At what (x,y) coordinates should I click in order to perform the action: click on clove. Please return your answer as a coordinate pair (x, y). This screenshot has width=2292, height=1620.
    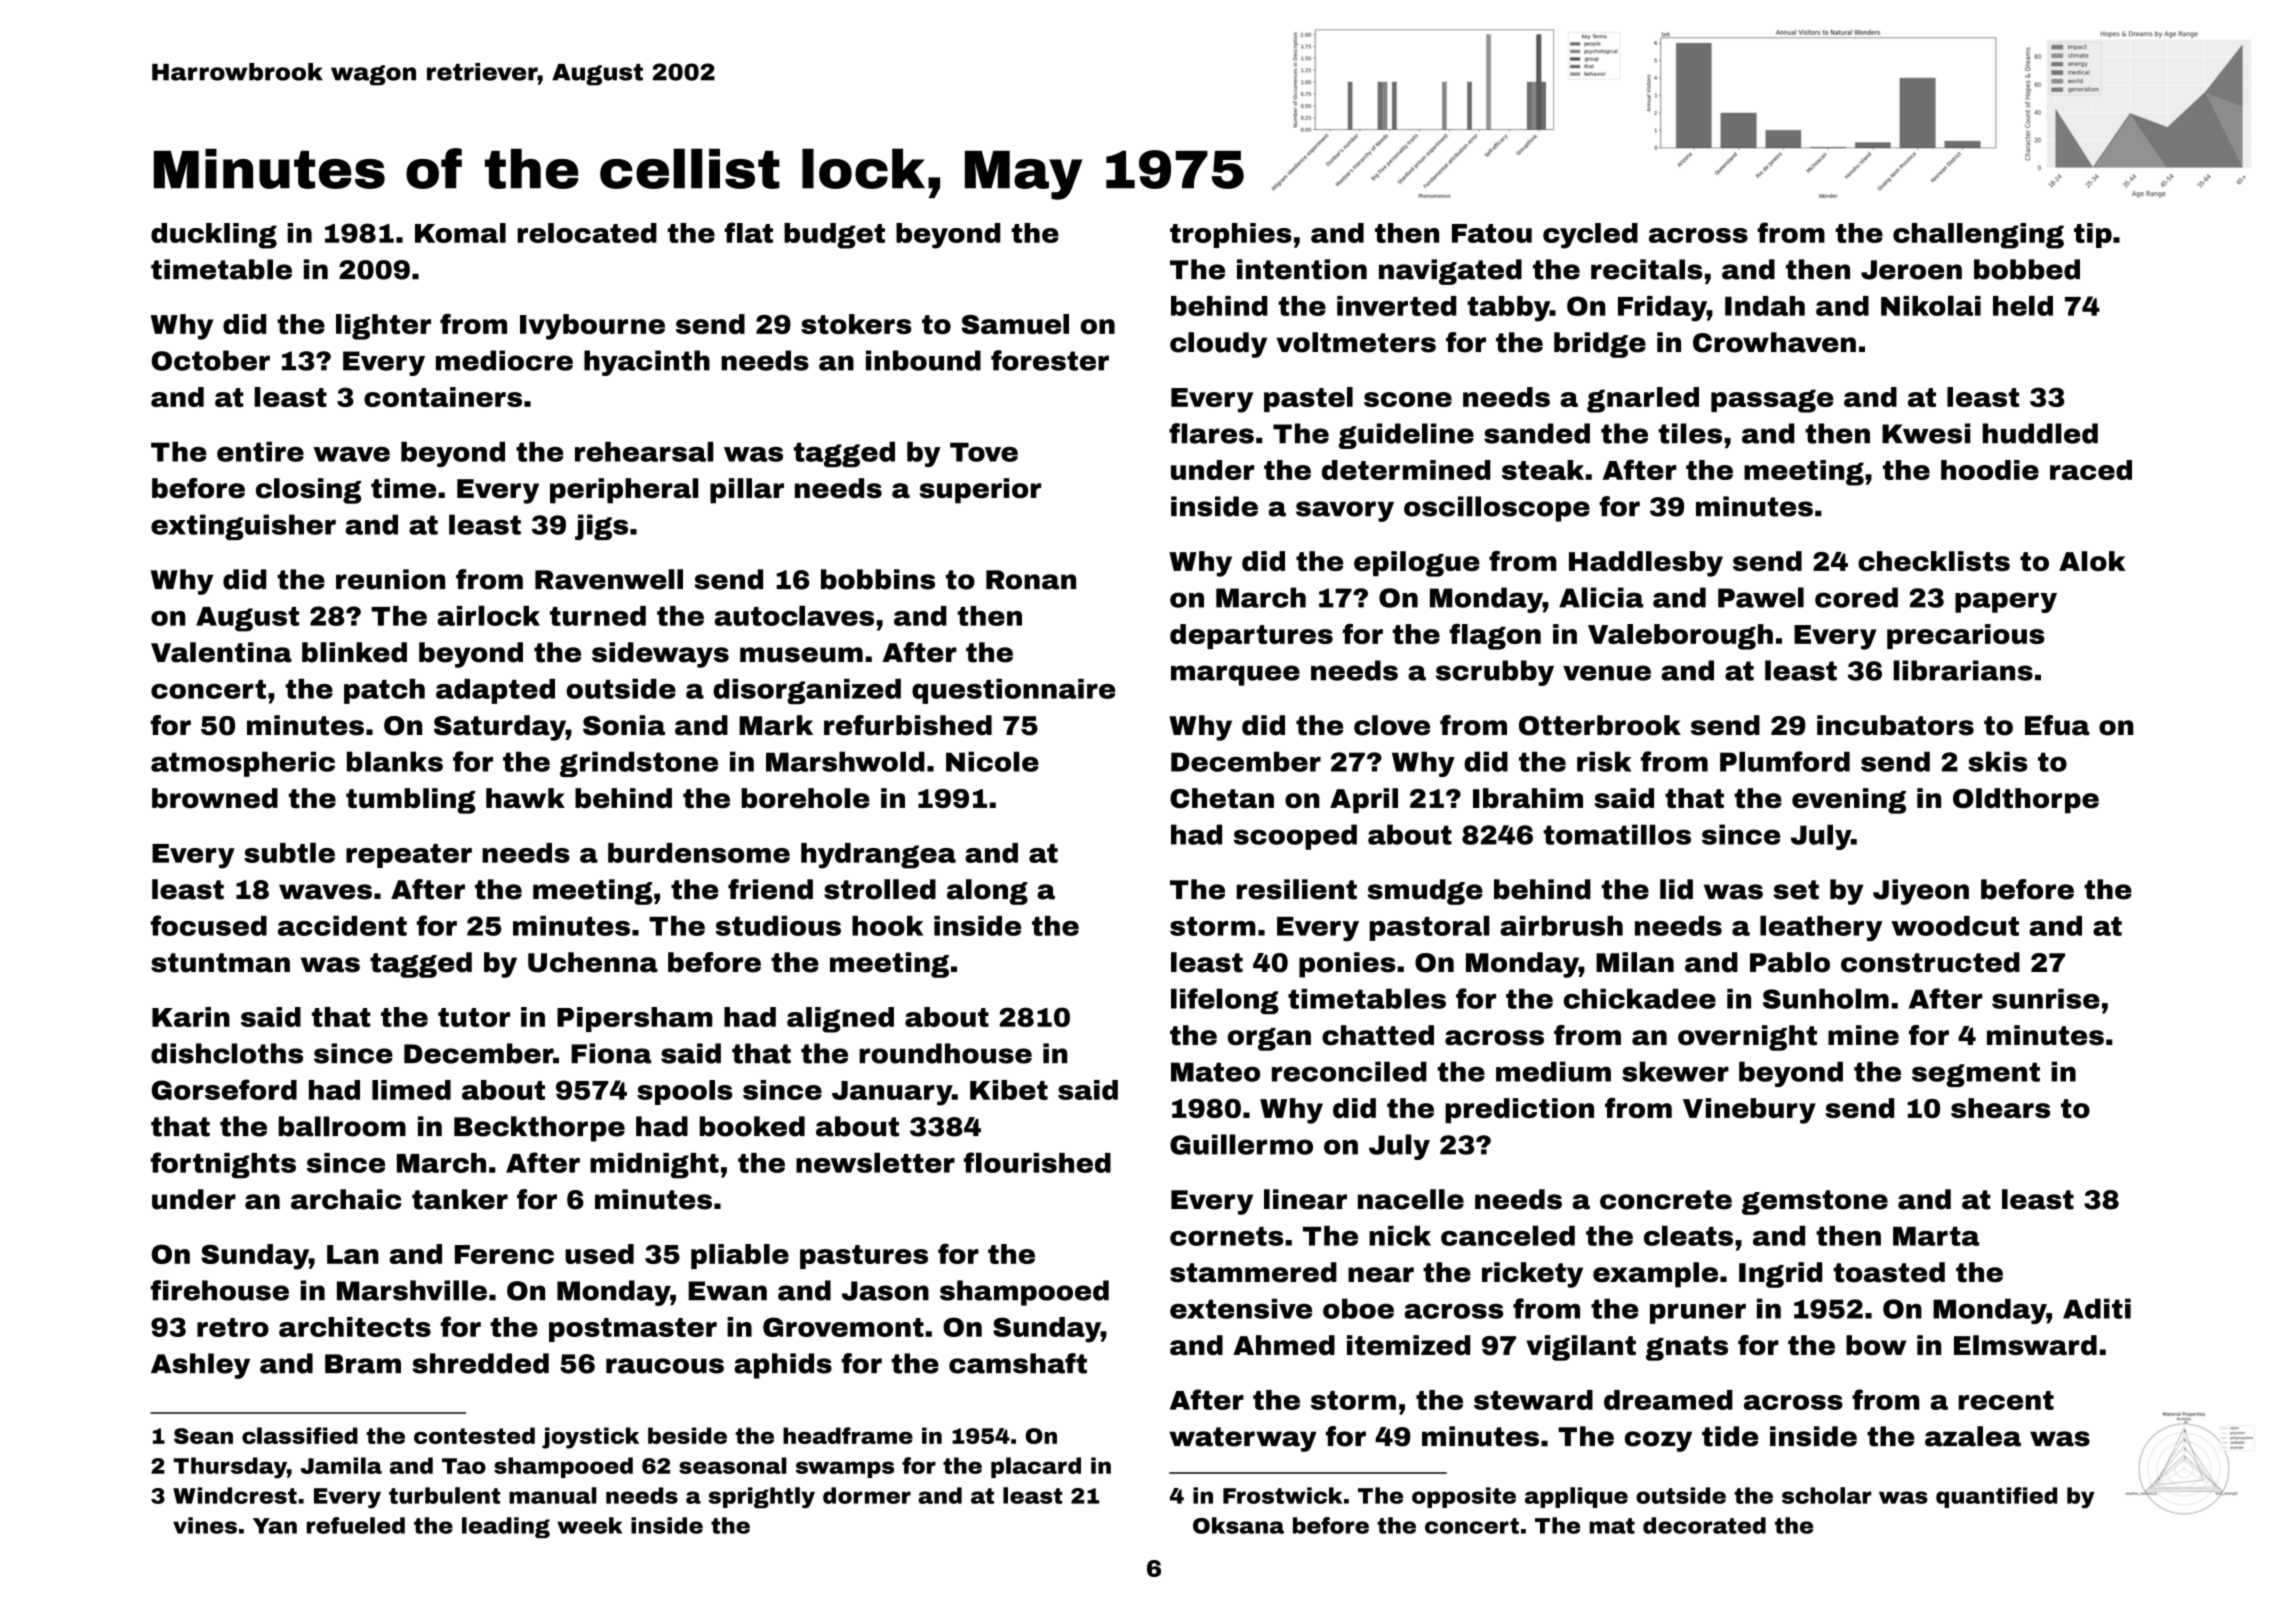
    Looking at the image, I should click on (1392, 725).
